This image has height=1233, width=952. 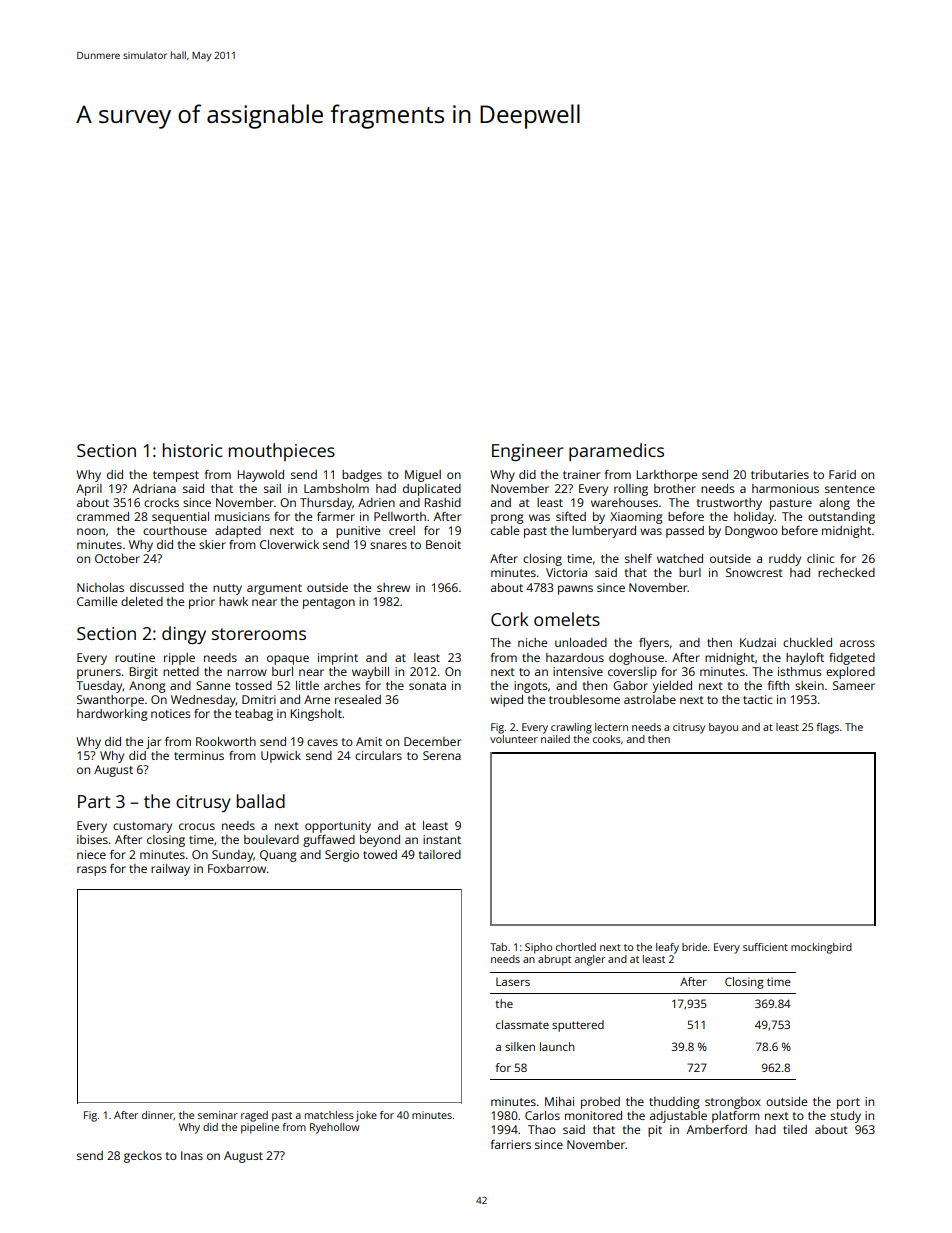 What do you see at coordinates (442, 839) in the image?
I see `instant` at bounding box center [442, 839].
